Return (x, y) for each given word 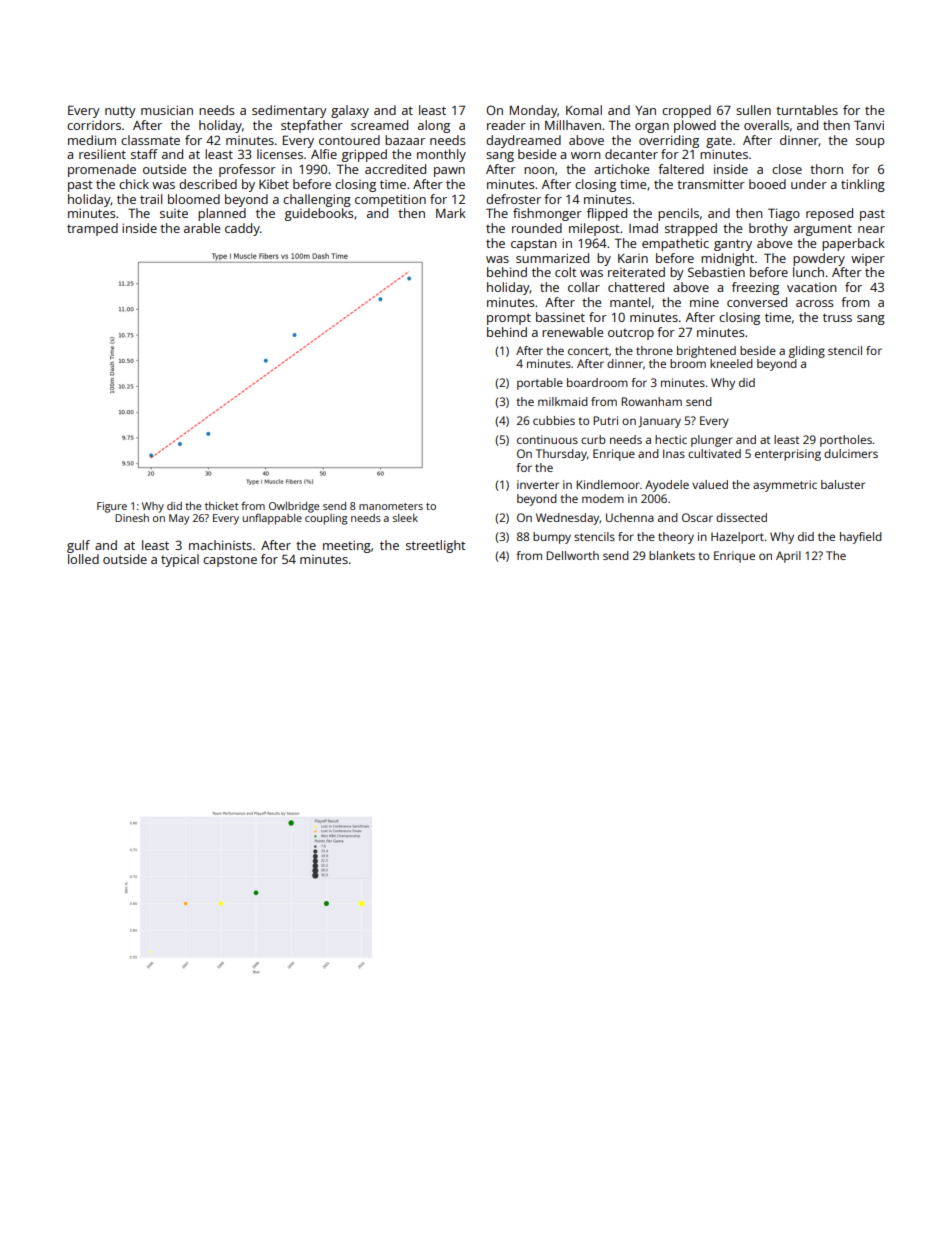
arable (202, 228)
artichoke (621, 169)
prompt (509, 319)
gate (719, 142)
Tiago (784, 214)
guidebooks (319, 214)
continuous (547, 439)
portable (540, 384)
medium (92, 140)
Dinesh (132, 518)
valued (710, 484)
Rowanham (651, 401)
